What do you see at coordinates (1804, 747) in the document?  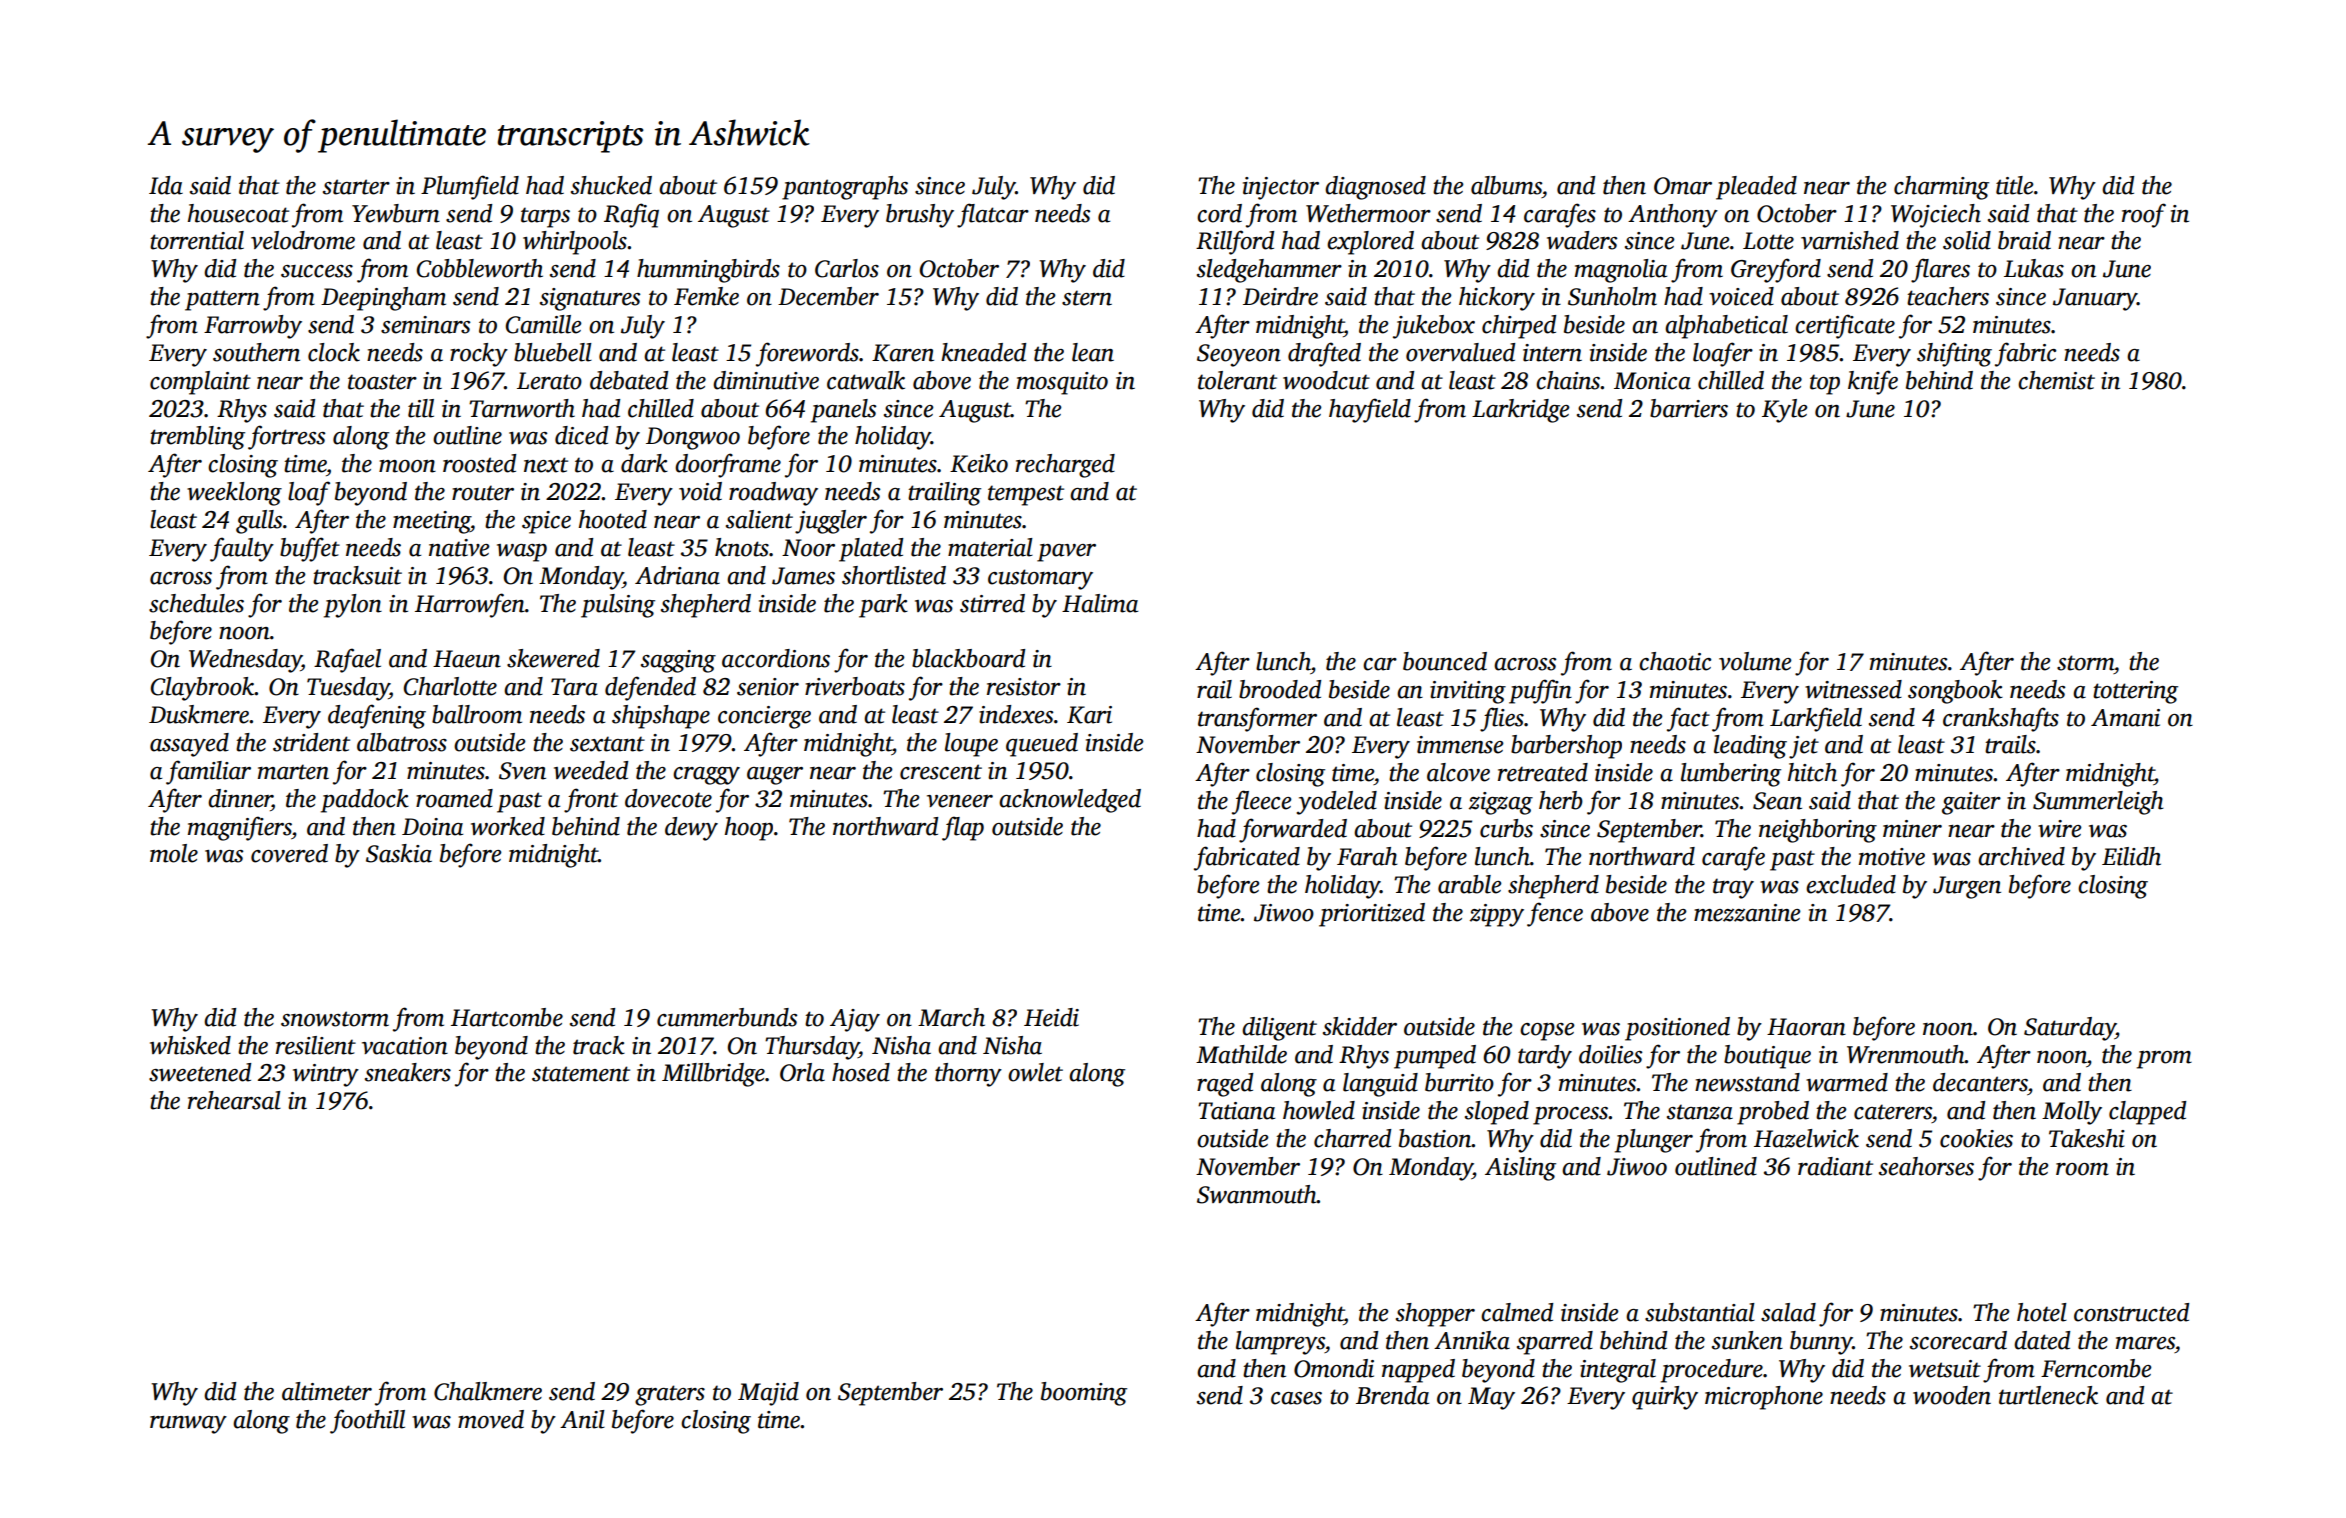 I see `jet` at bounding box center [1804, 747].
